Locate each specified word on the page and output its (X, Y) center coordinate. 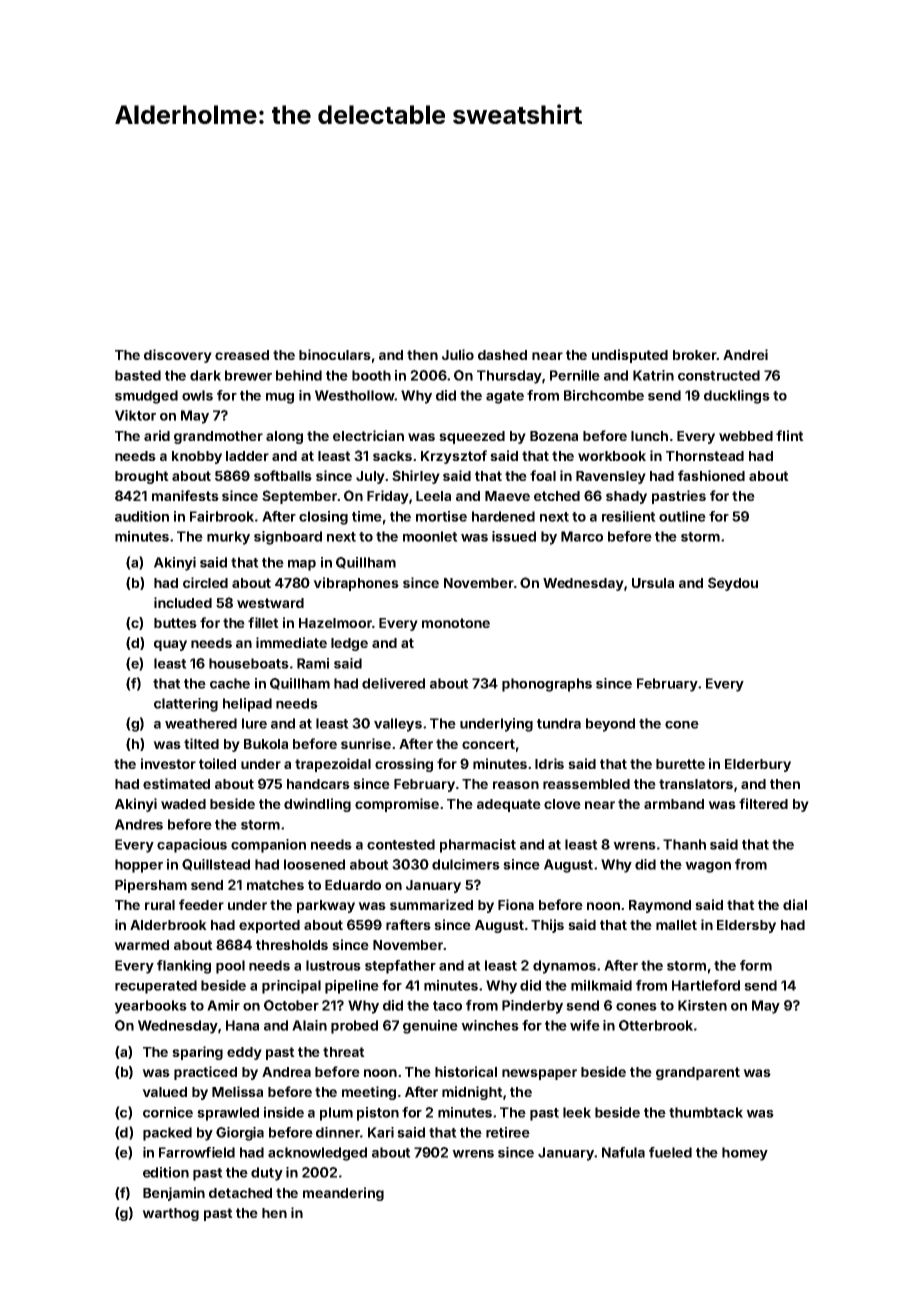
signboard (288, 538)
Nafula (623, 1152)
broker (694, 355)
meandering (343, 1194)
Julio (458, 354)
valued (164, 1092)
